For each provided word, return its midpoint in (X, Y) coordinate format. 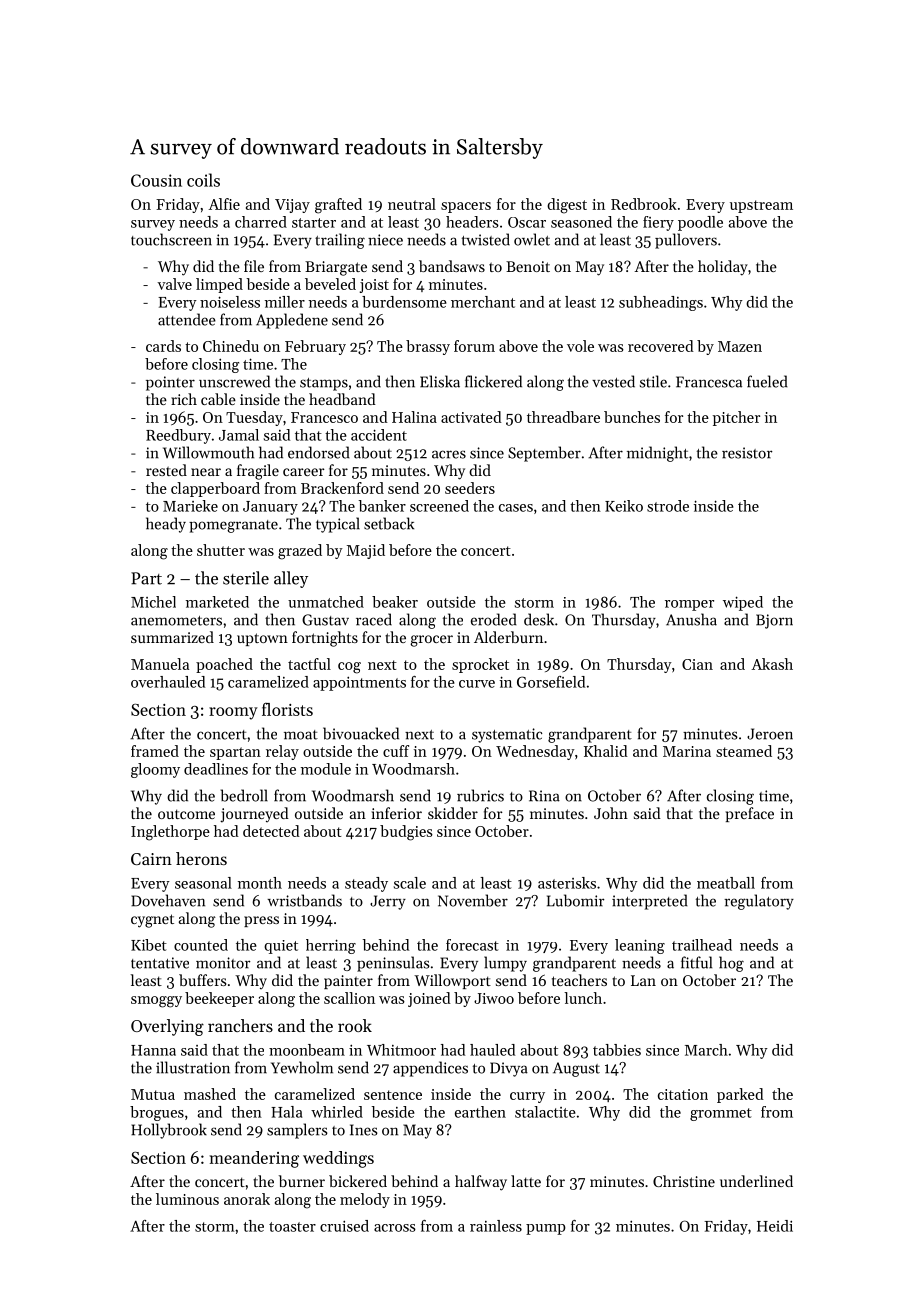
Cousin (156, 180)
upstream (761, 206)
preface (750, 814)
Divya (509, 1069)
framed (155, 751)
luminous (187, 1199)
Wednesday (535, 752)
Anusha (691, 619)
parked (740, 1095)
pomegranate (233, 526)
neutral (412, 204)
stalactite (545, 1112)
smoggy (156, 1002)
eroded (494, 619)
